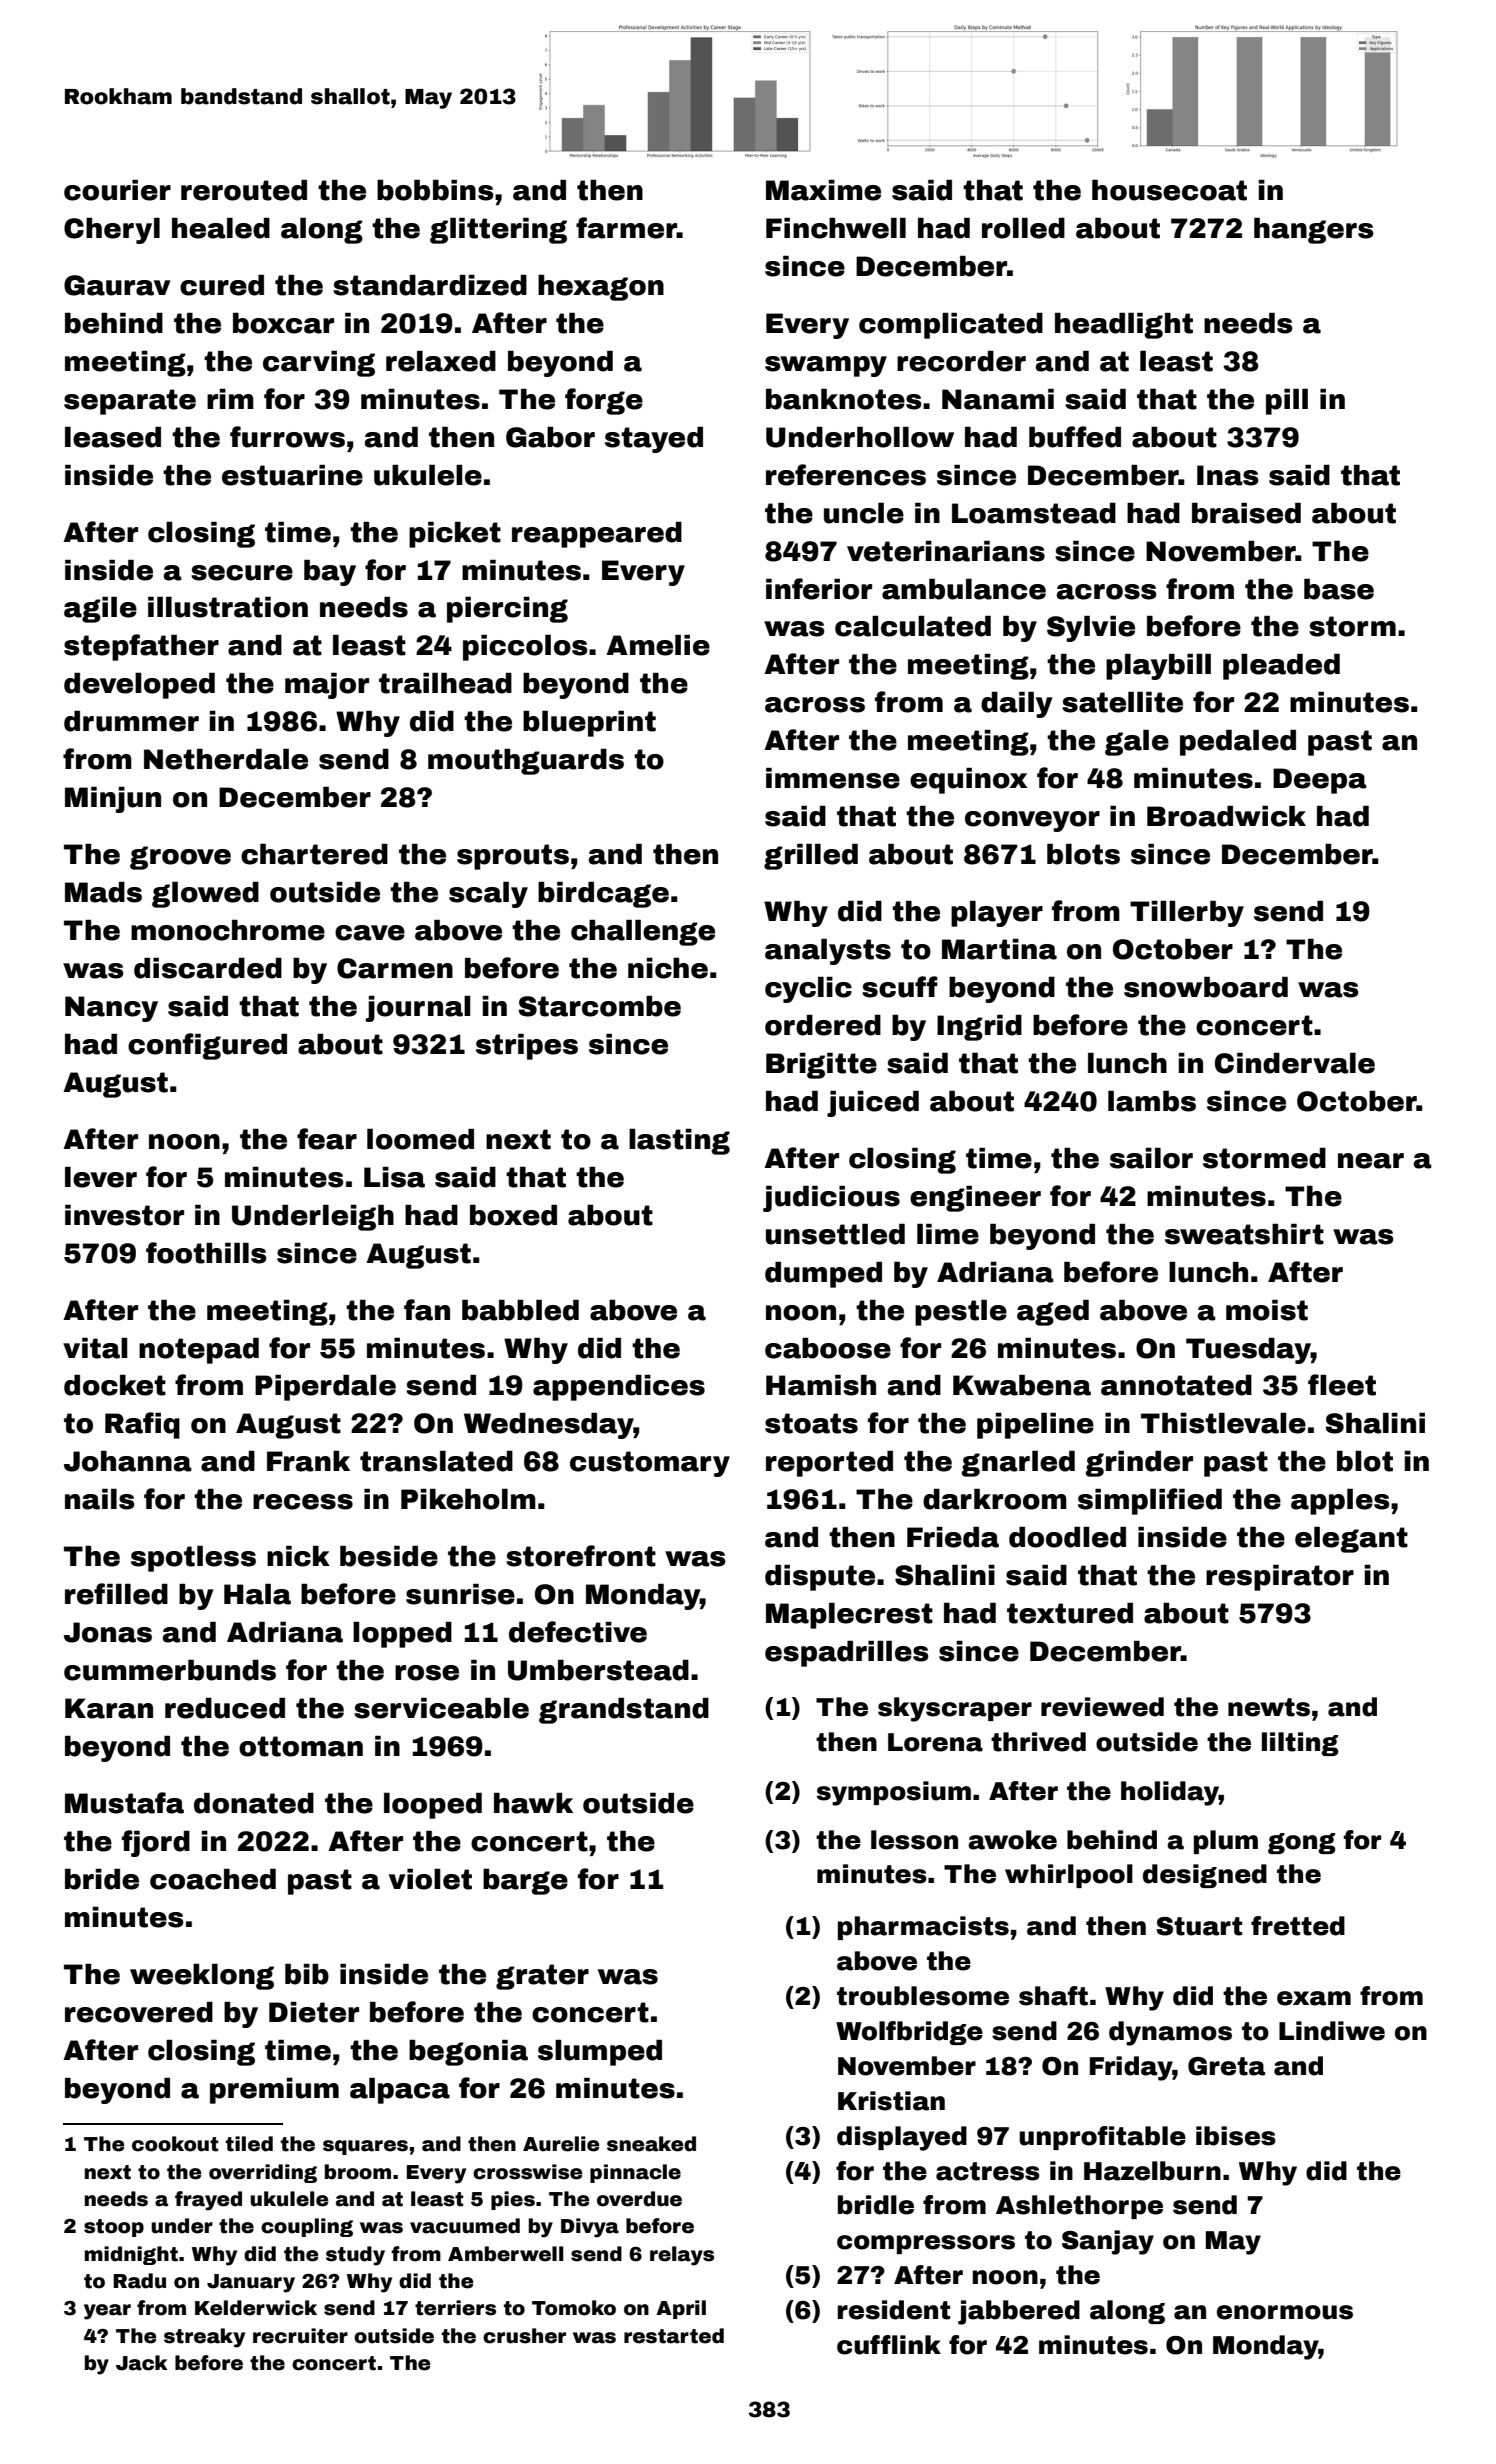 This image has width=1496, height=2464. I want to click on Amelie, so click(658, 645).
